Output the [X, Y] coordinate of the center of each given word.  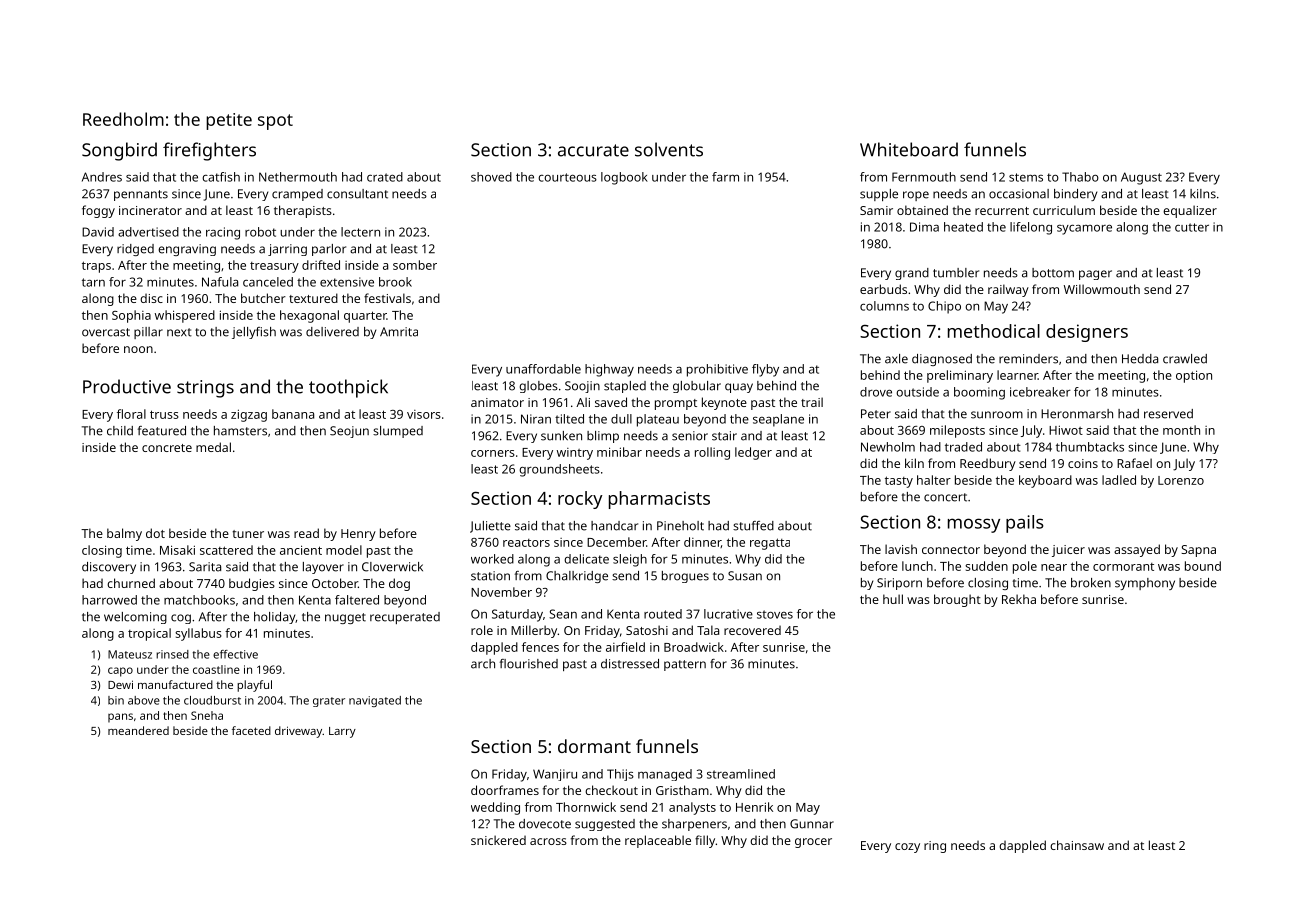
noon [138, 349]
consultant [357, 194]
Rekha [1019, 599]
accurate [593, 150]
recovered [752, 630]
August [1141, 178]
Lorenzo [1181, 480]
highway [609, 370]
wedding [495, 808]
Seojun [349, 432]
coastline [216, 669]
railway [1008, 290]
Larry [342, 732]
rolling [712, 453]
